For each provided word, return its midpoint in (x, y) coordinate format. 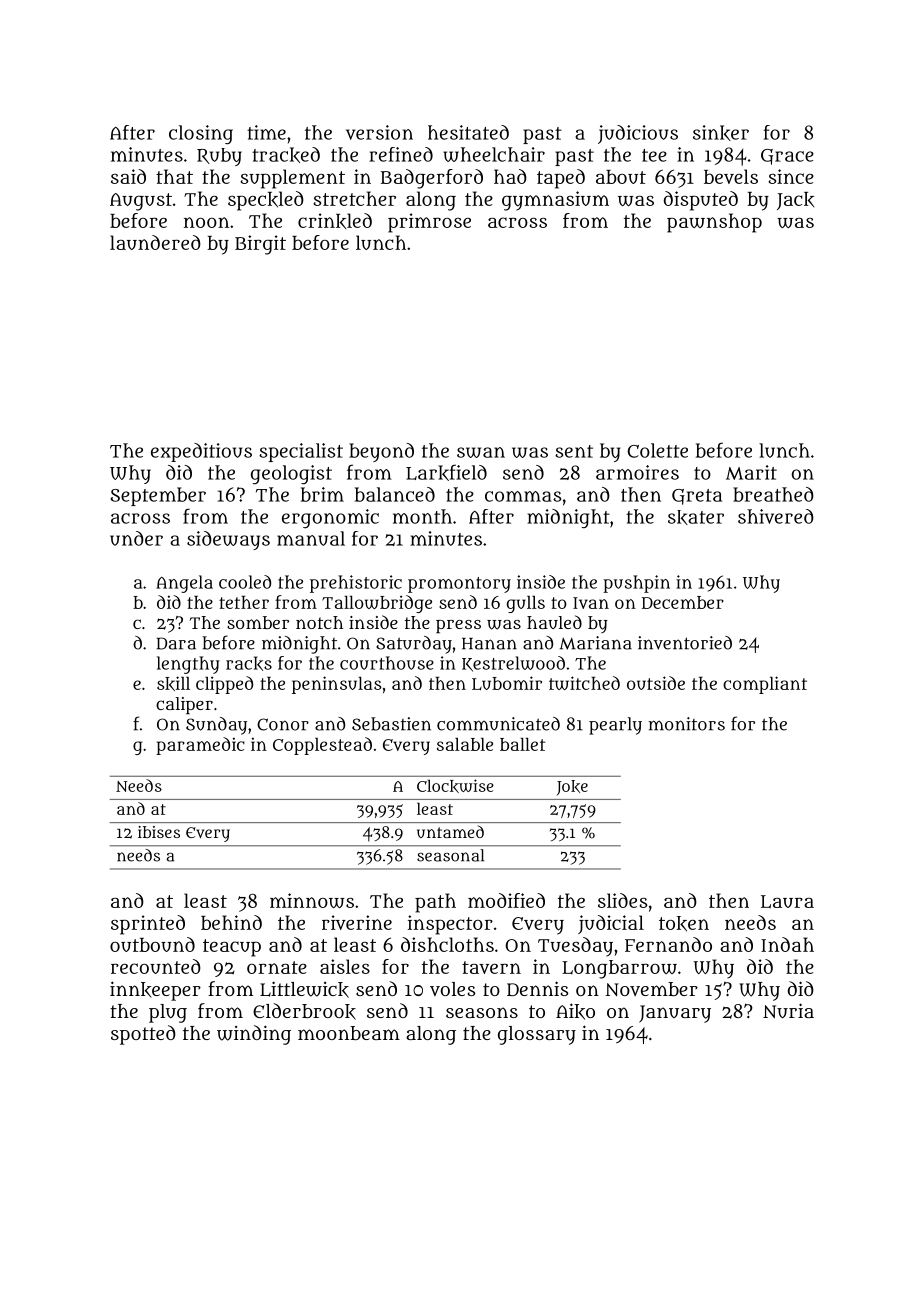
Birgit (260, 245)
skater (696, 517)
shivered (776, 516)
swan (481, 452)
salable (465, 744)
